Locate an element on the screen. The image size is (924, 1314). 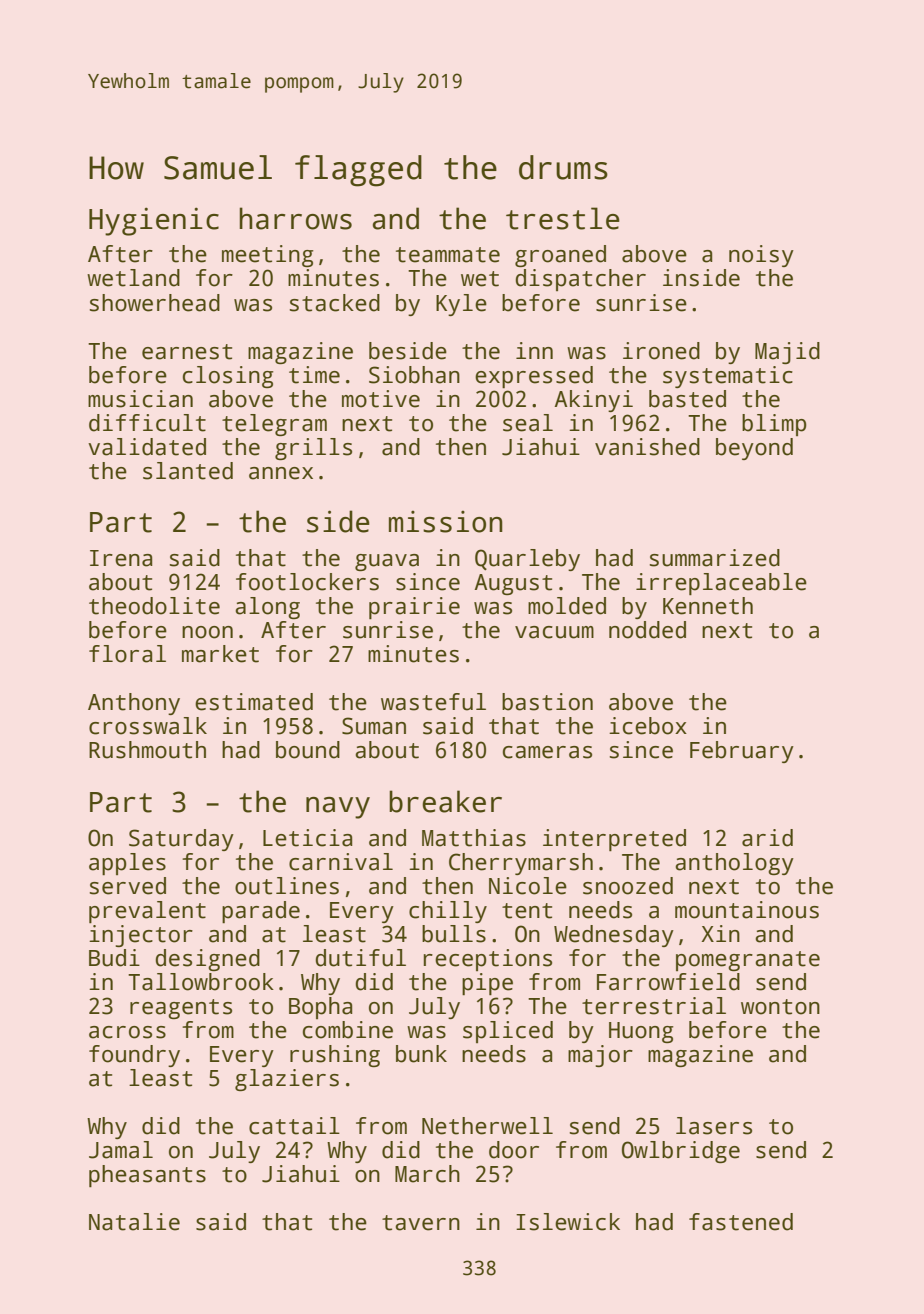
earnest is located at coordinates (187, 352).
